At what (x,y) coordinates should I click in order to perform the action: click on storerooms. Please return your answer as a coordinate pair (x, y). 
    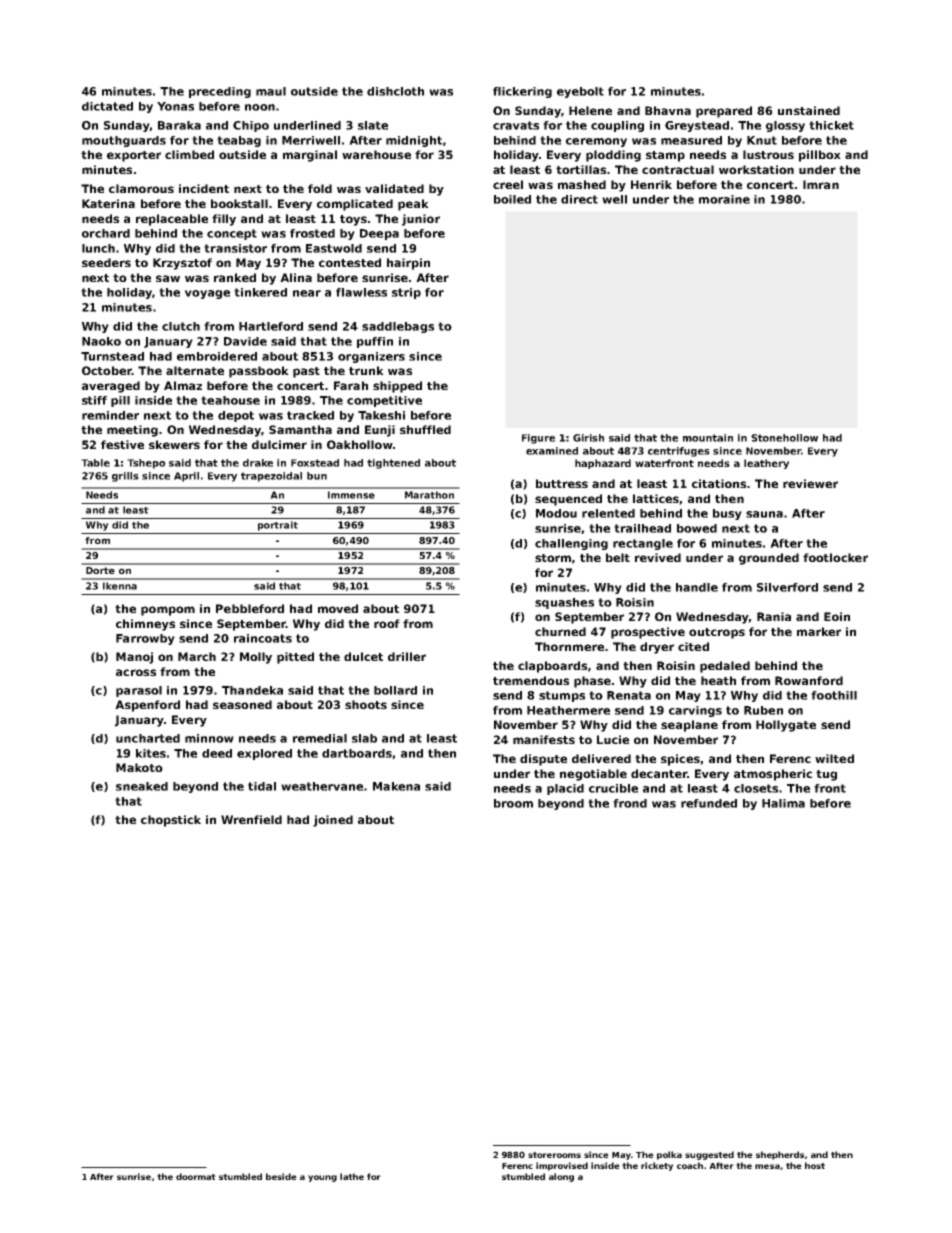
    Looking at the image, I should click on (554, 1155).
